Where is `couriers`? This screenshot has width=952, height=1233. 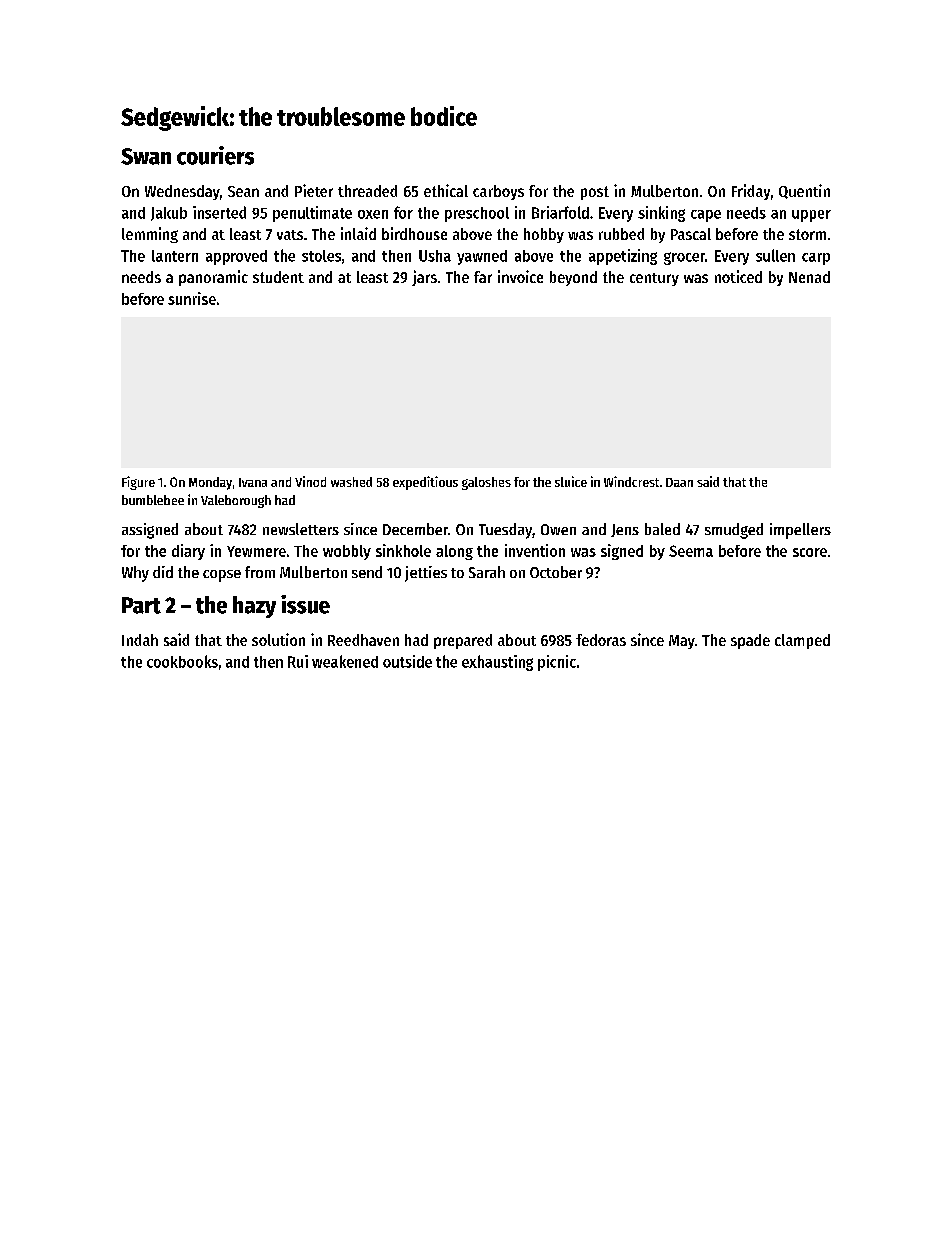 couriers is located at coordinates (215, 155).
